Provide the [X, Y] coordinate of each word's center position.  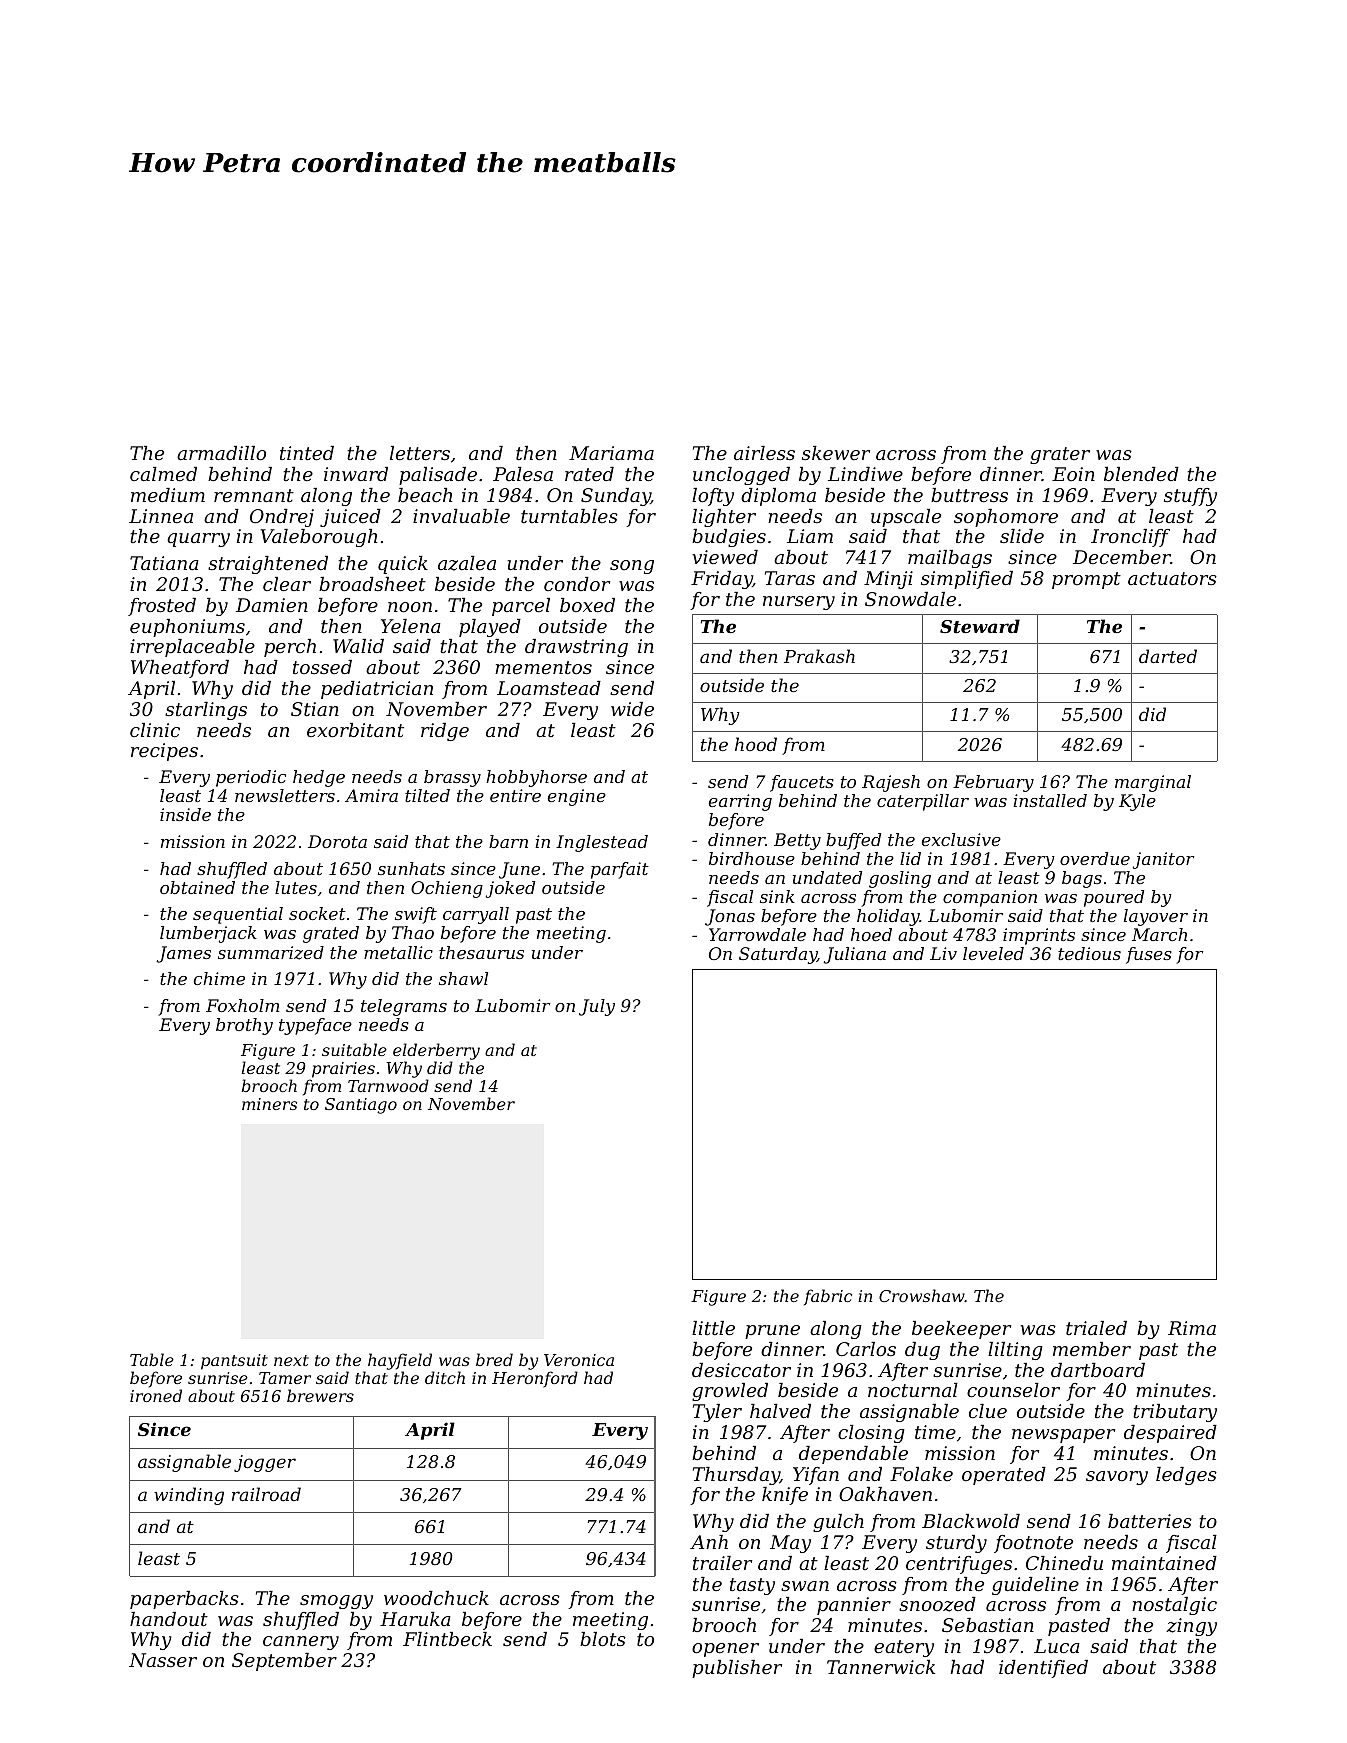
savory [1117, 1478]
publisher [737, 1669]
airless [764, 453]
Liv [943, 953]
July [597, 1007]
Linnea [161, 516]
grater [1060, 455]
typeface [315, 1026]
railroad [266, 1494]
